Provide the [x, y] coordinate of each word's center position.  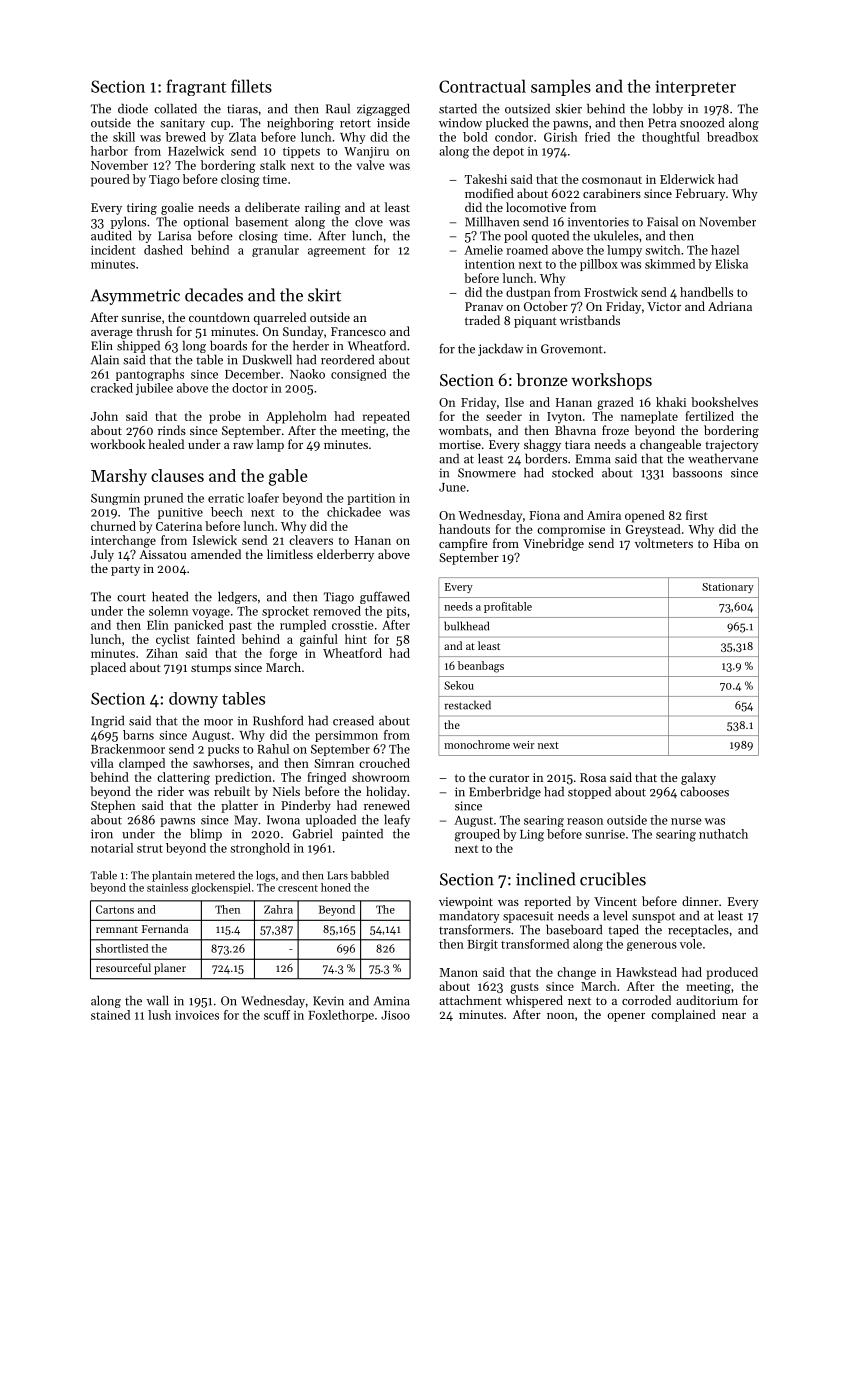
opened [645, 516]
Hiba [727, 543]
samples [561, 87]
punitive [180, 513]
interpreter [695, 88]
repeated [386, 417]
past [240, 627]
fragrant [196, 87]
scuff [277, 1015]
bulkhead [466, 626]
